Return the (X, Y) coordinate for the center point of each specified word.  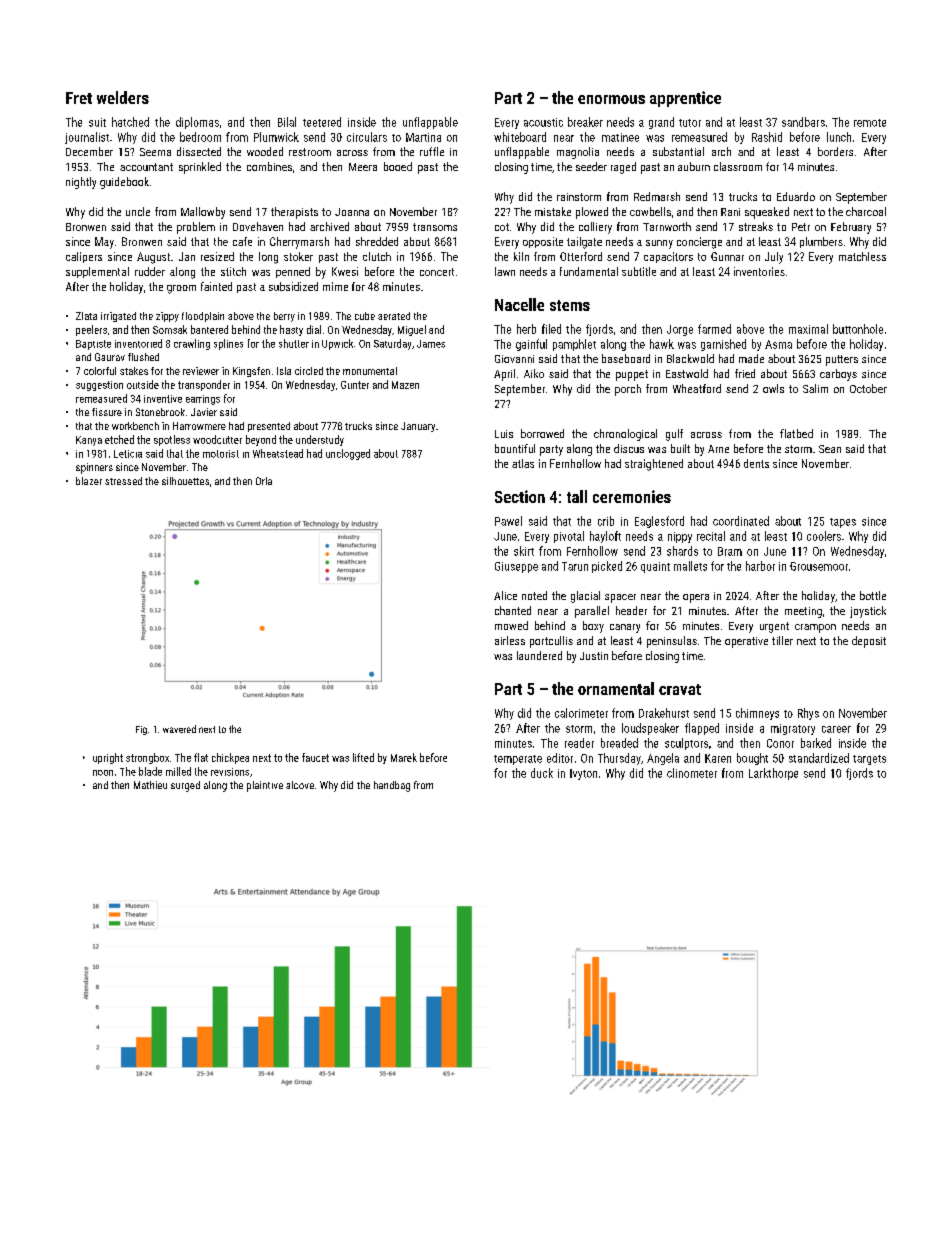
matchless (862, 256)
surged (185, 786)
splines (228, 344)
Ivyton (583, 774)
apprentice (685, 99)
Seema (155, 152)
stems (570, 305)
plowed (592, 213)
